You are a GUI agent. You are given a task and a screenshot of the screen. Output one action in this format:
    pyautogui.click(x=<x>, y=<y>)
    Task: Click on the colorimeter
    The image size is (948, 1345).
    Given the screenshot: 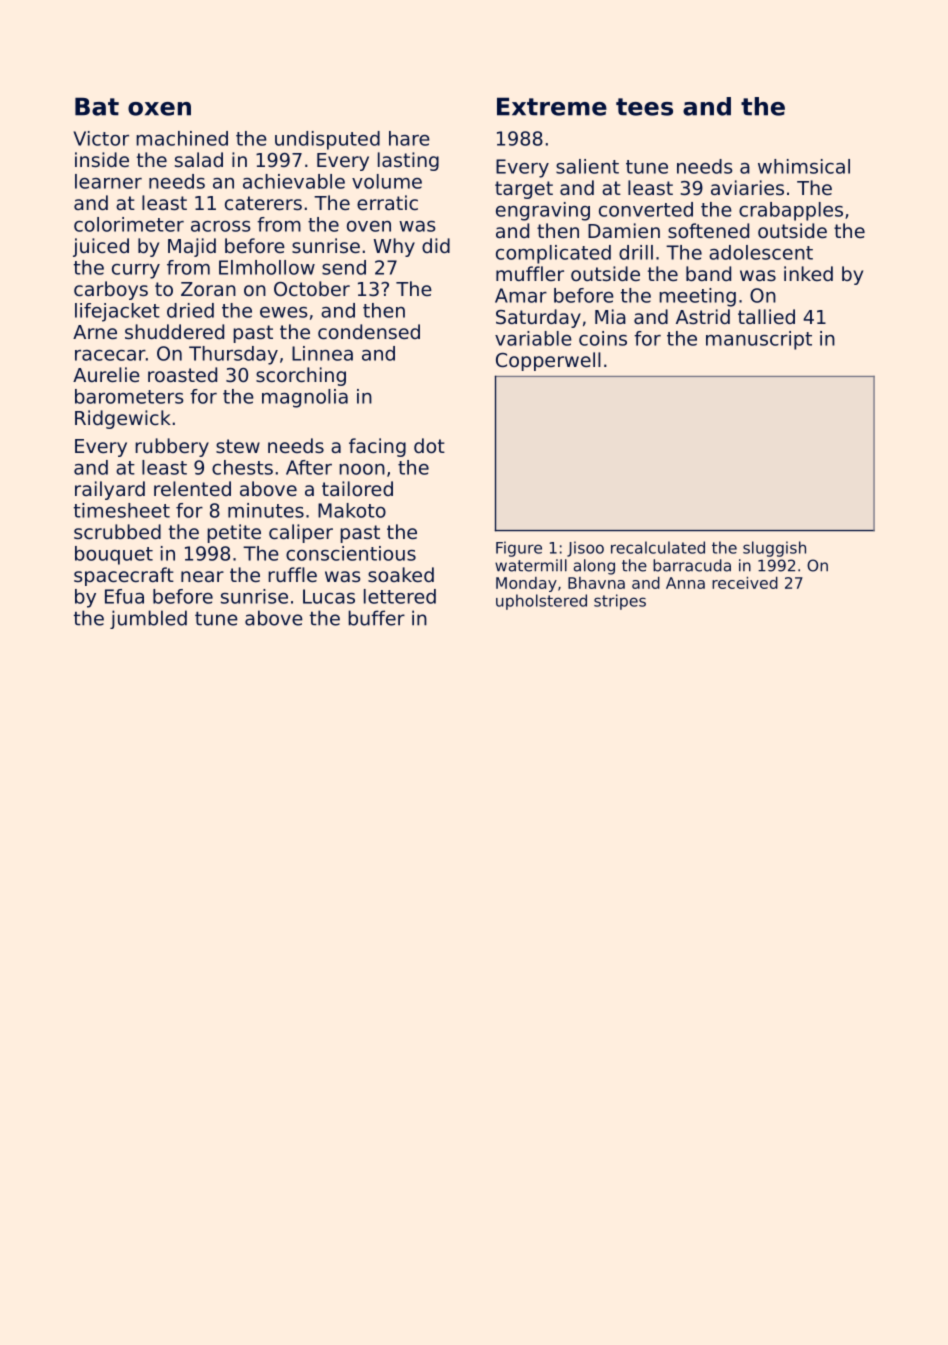 What is the action you would take?
    pyautogui.click(x=129, y=224)
